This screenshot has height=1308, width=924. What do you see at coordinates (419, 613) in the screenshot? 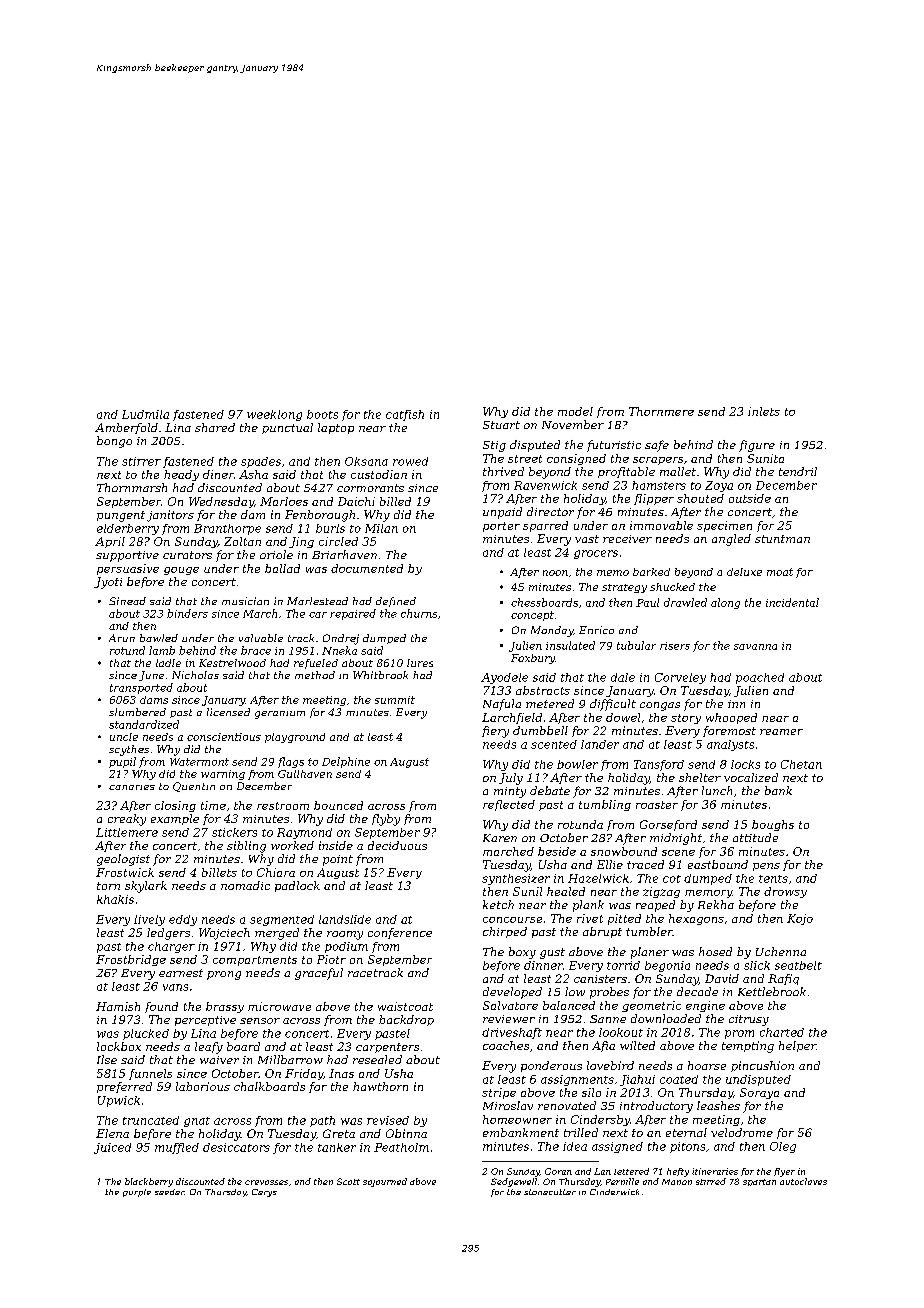
I see `churns` at bounding box center [419, 613].
